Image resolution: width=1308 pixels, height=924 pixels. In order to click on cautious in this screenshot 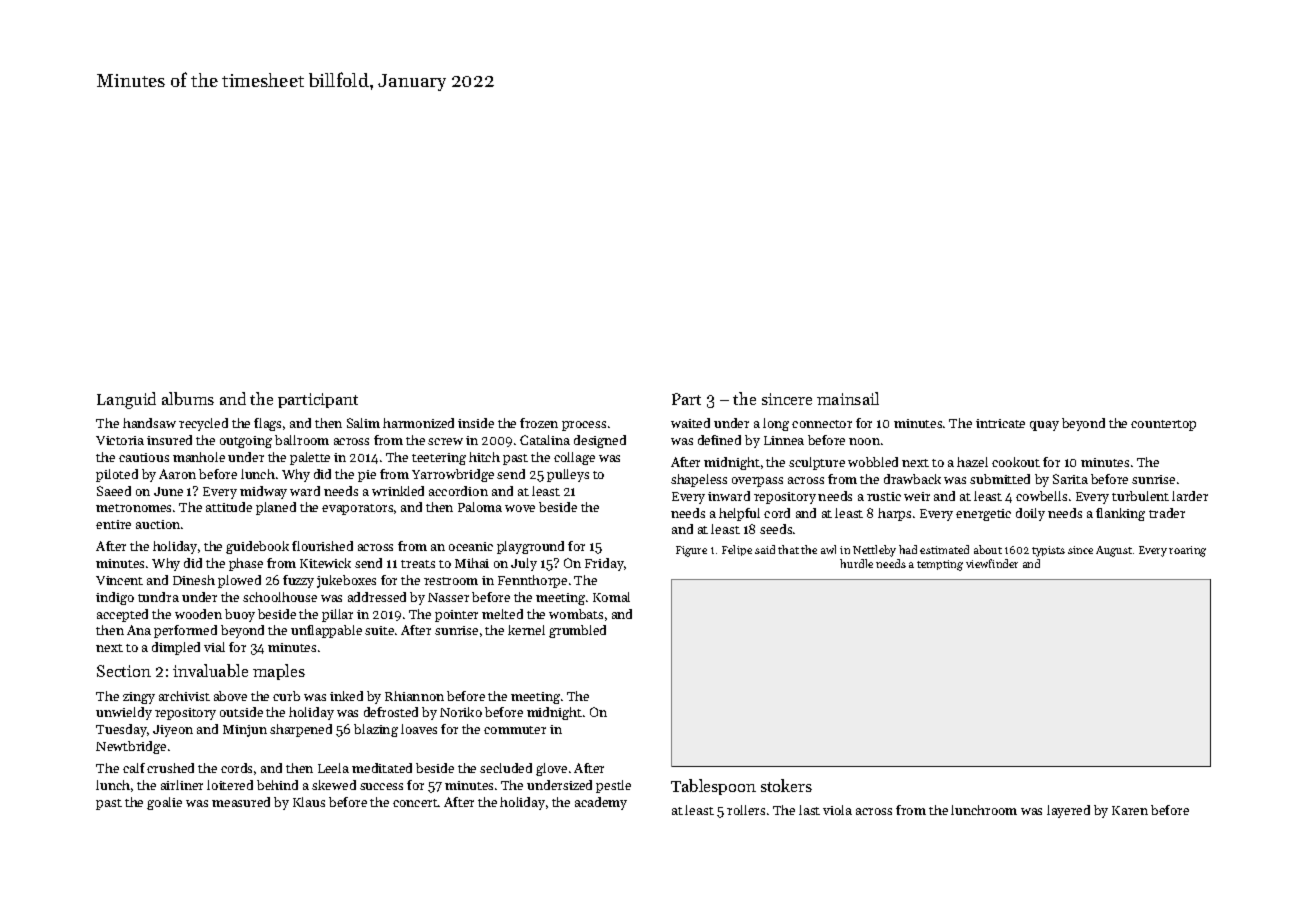, I will do `click(144, 457)`.
